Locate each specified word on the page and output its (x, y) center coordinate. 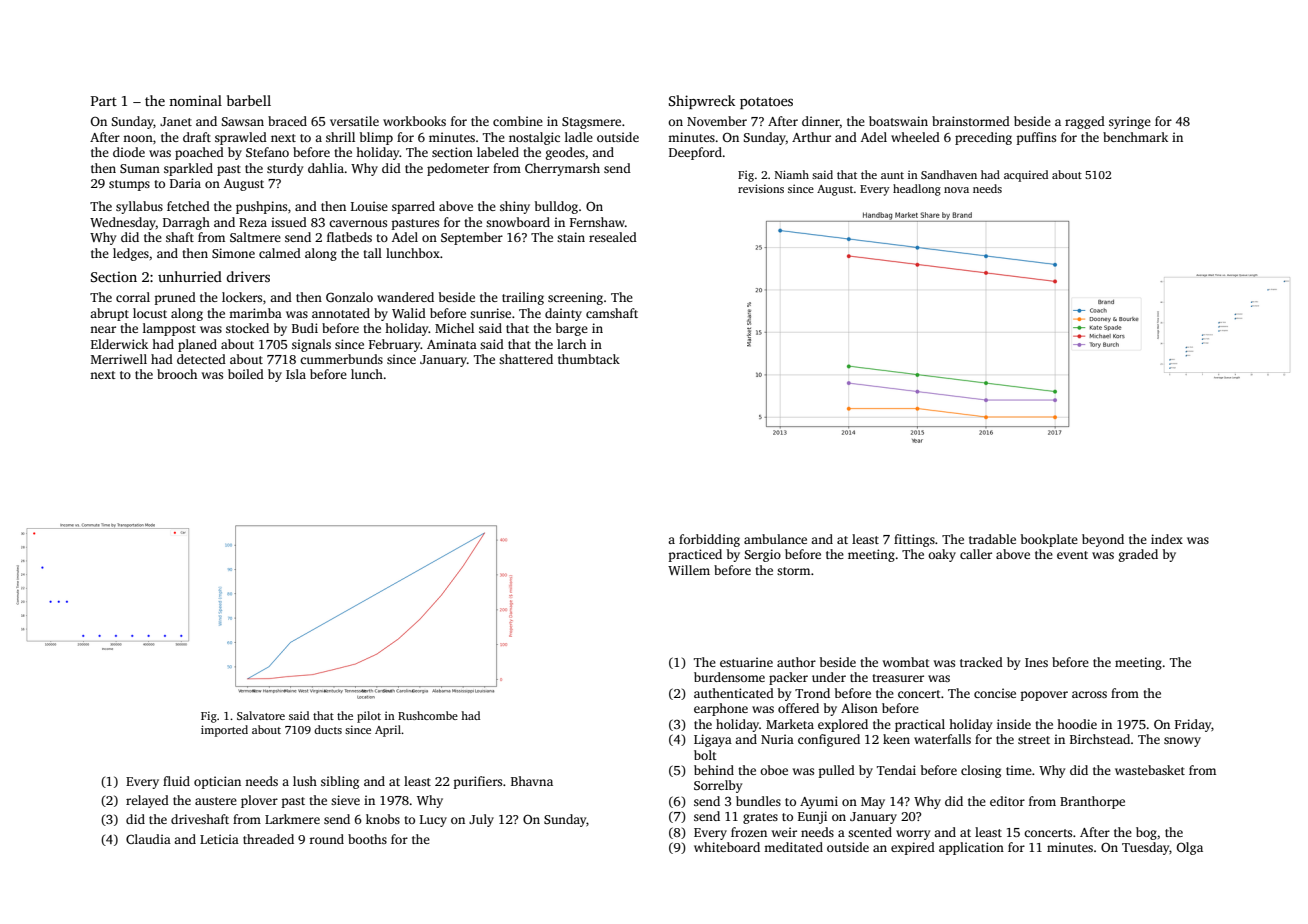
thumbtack (589, 359)
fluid (176, 781)
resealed (613, 237)
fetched (188, 206)
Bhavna (532, 781)
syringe (1130, 122)
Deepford (695, 153)
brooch (177, 374)
